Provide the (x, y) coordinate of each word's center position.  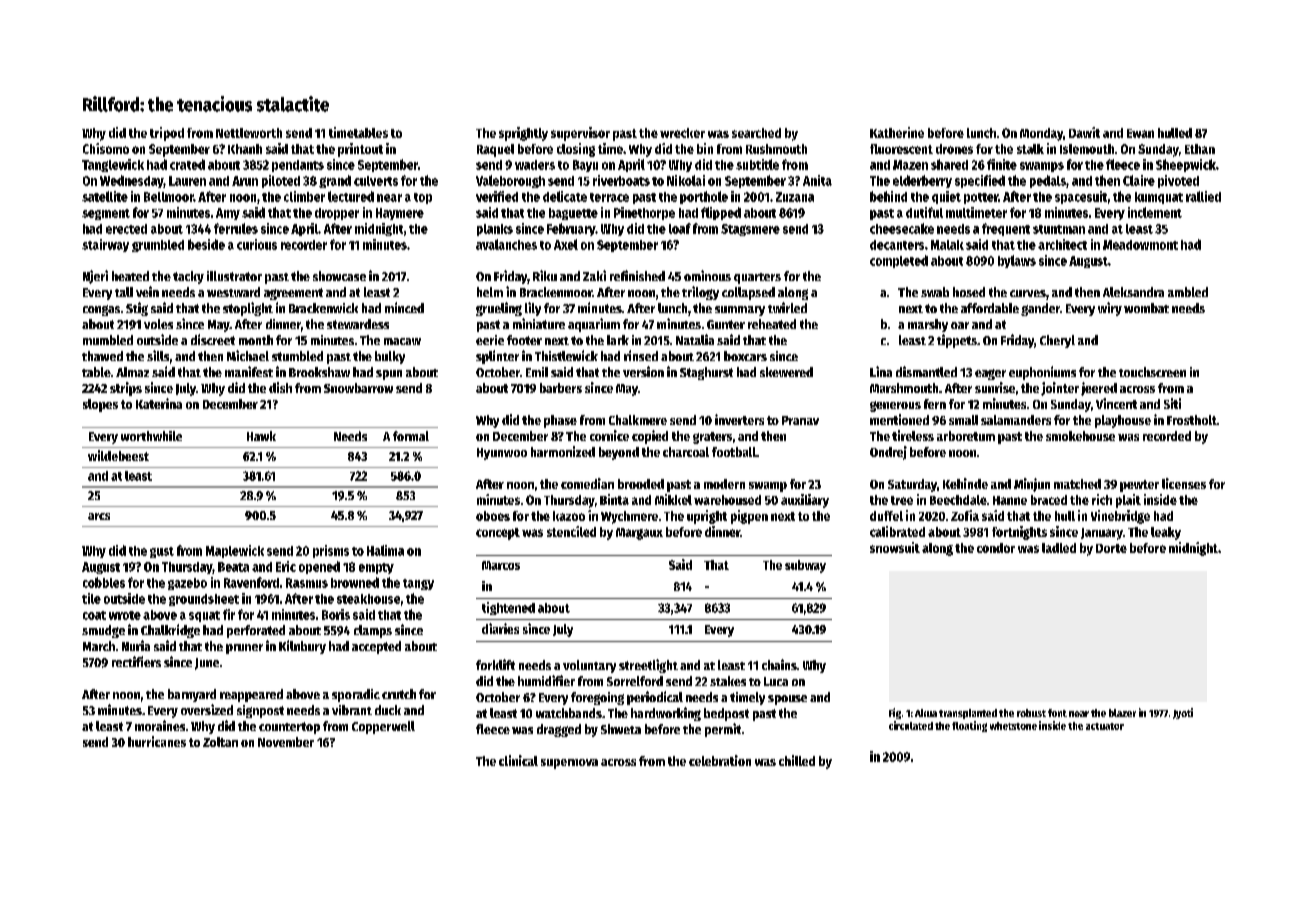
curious (257, 244)
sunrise (995, 387)
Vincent (1116, 403)
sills (158, 355)
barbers (561, 388)
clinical (518, 760)
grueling (499, 309)
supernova (569, 764)
